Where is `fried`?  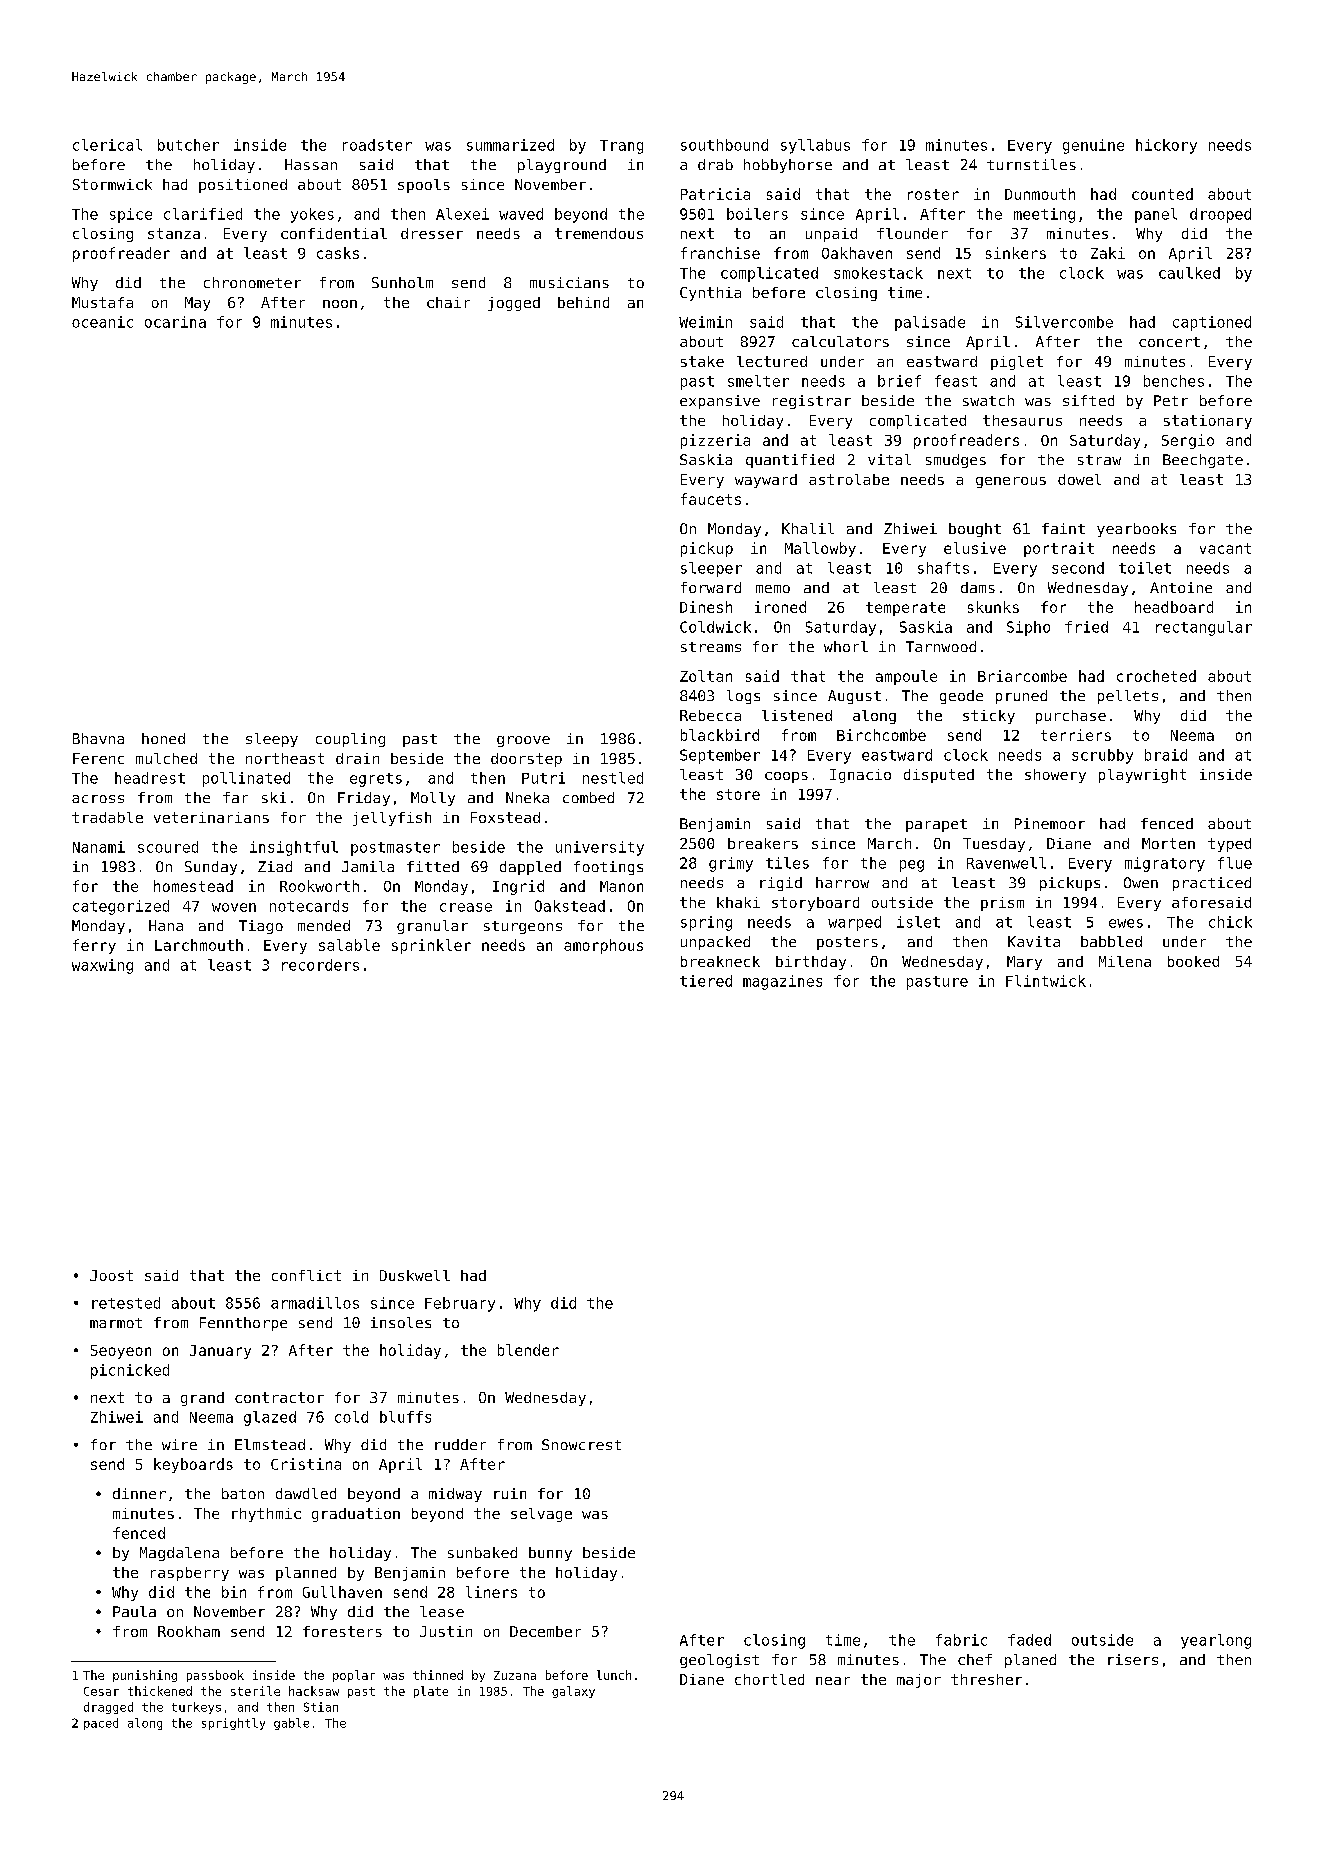 fried is located at coordinates (1086, 627).
